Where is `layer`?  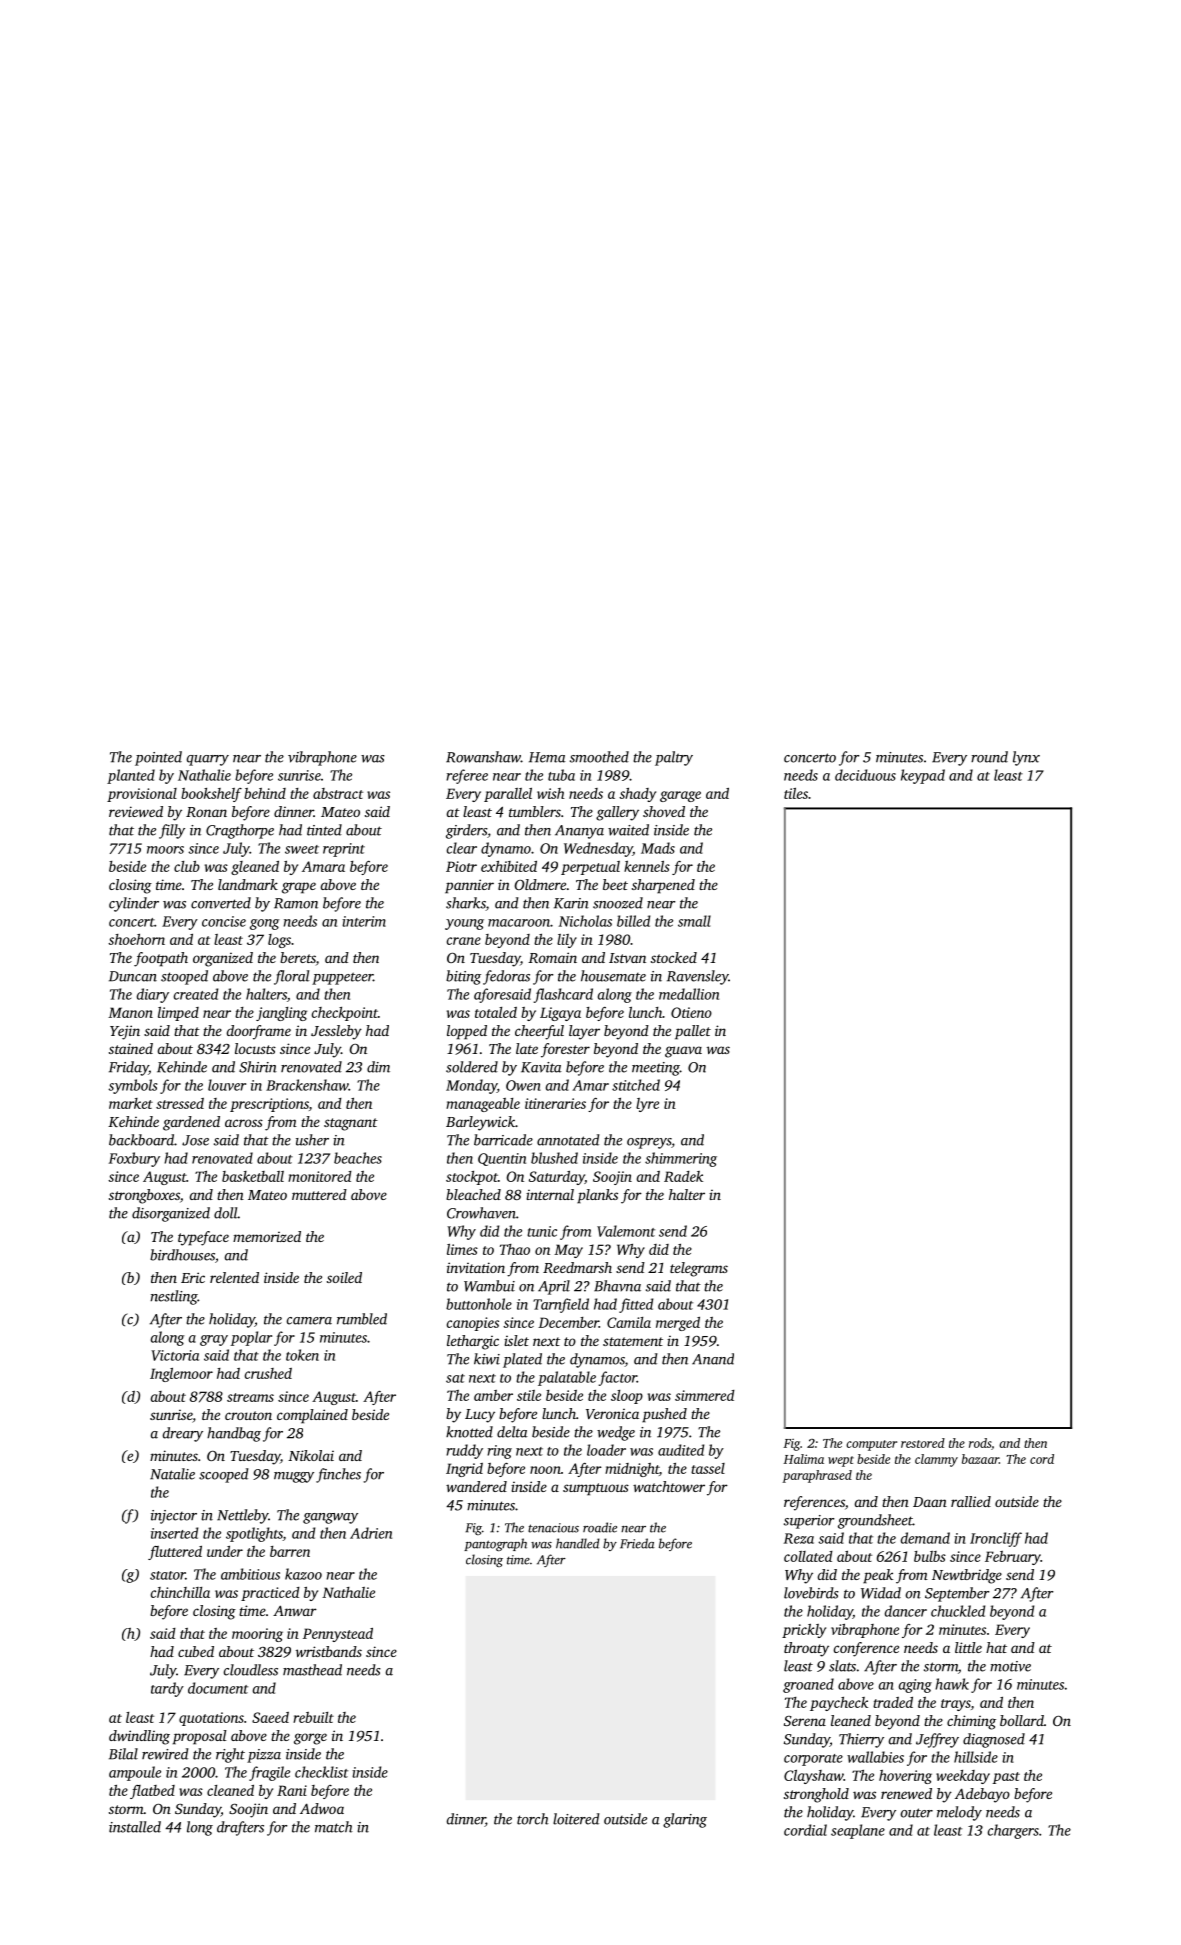
layer is located at coordinates (584, 1032).
